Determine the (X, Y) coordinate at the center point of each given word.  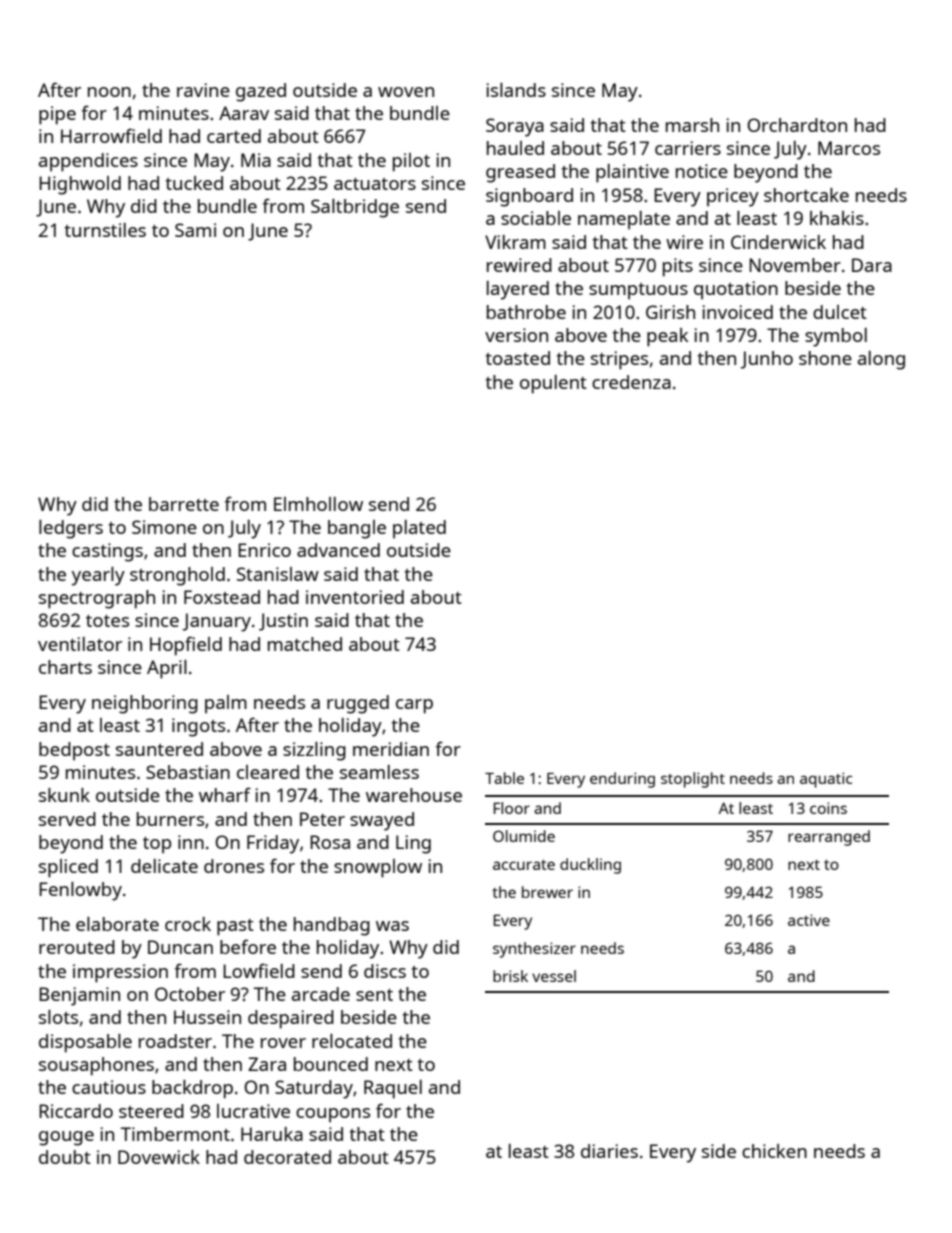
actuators (375, 184)
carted (234, 136)
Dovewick (159, 1157)
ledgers (71, 529)
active (809, 920)
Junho (767, 360)
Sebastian (188, 772)
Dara (872, 265)
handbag (332, 926)
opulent (553, 384)
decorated (287, 1157)
